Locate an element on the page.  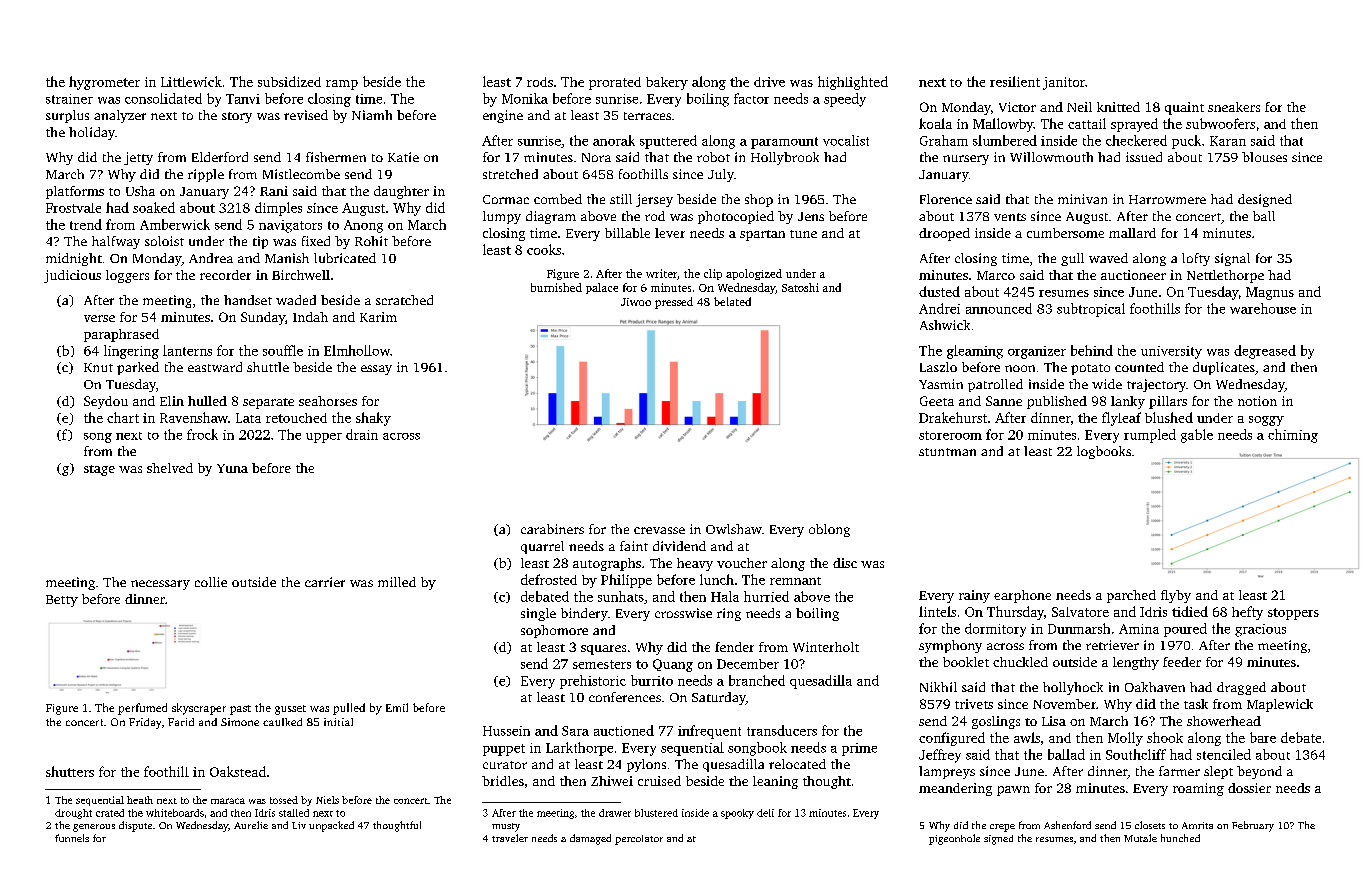
handset is located at coordinates (248, 300).
